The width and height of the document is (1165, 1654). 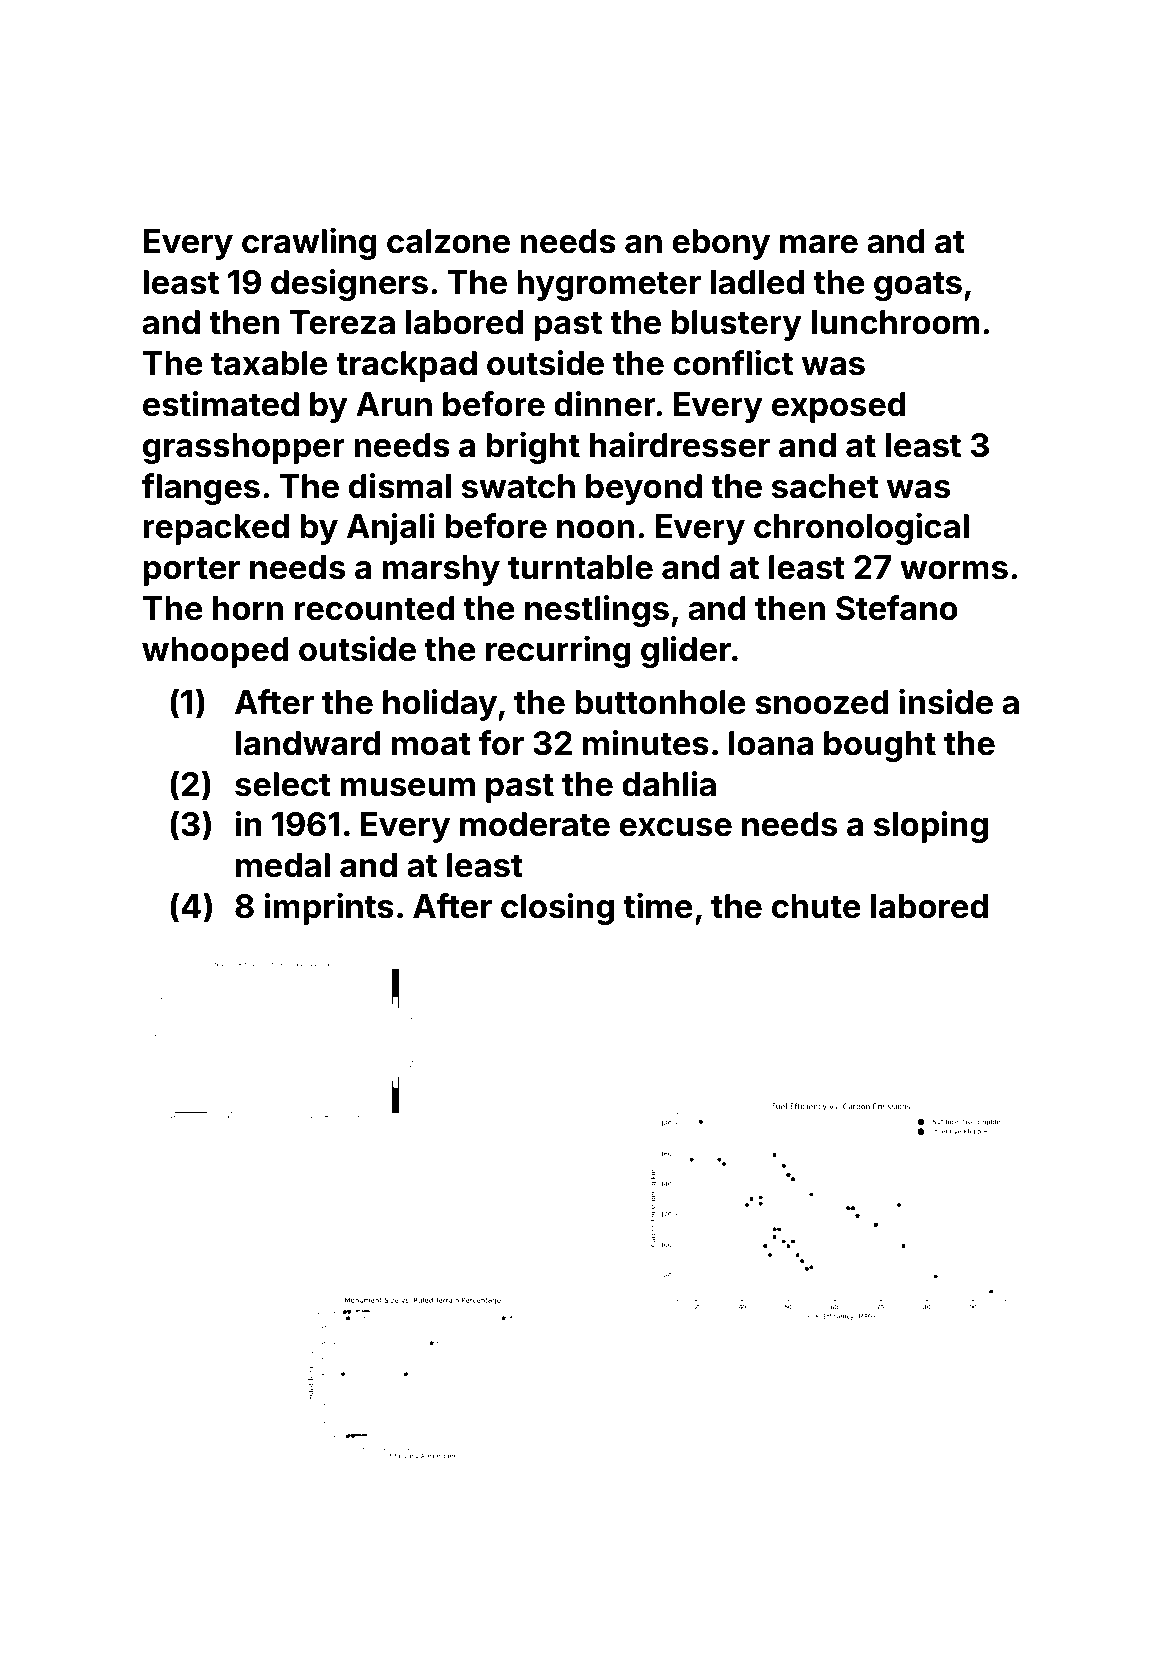 What do you see at coordinates (816, 906) in the document?
I see `chute` at bounding box center [816, 906].
